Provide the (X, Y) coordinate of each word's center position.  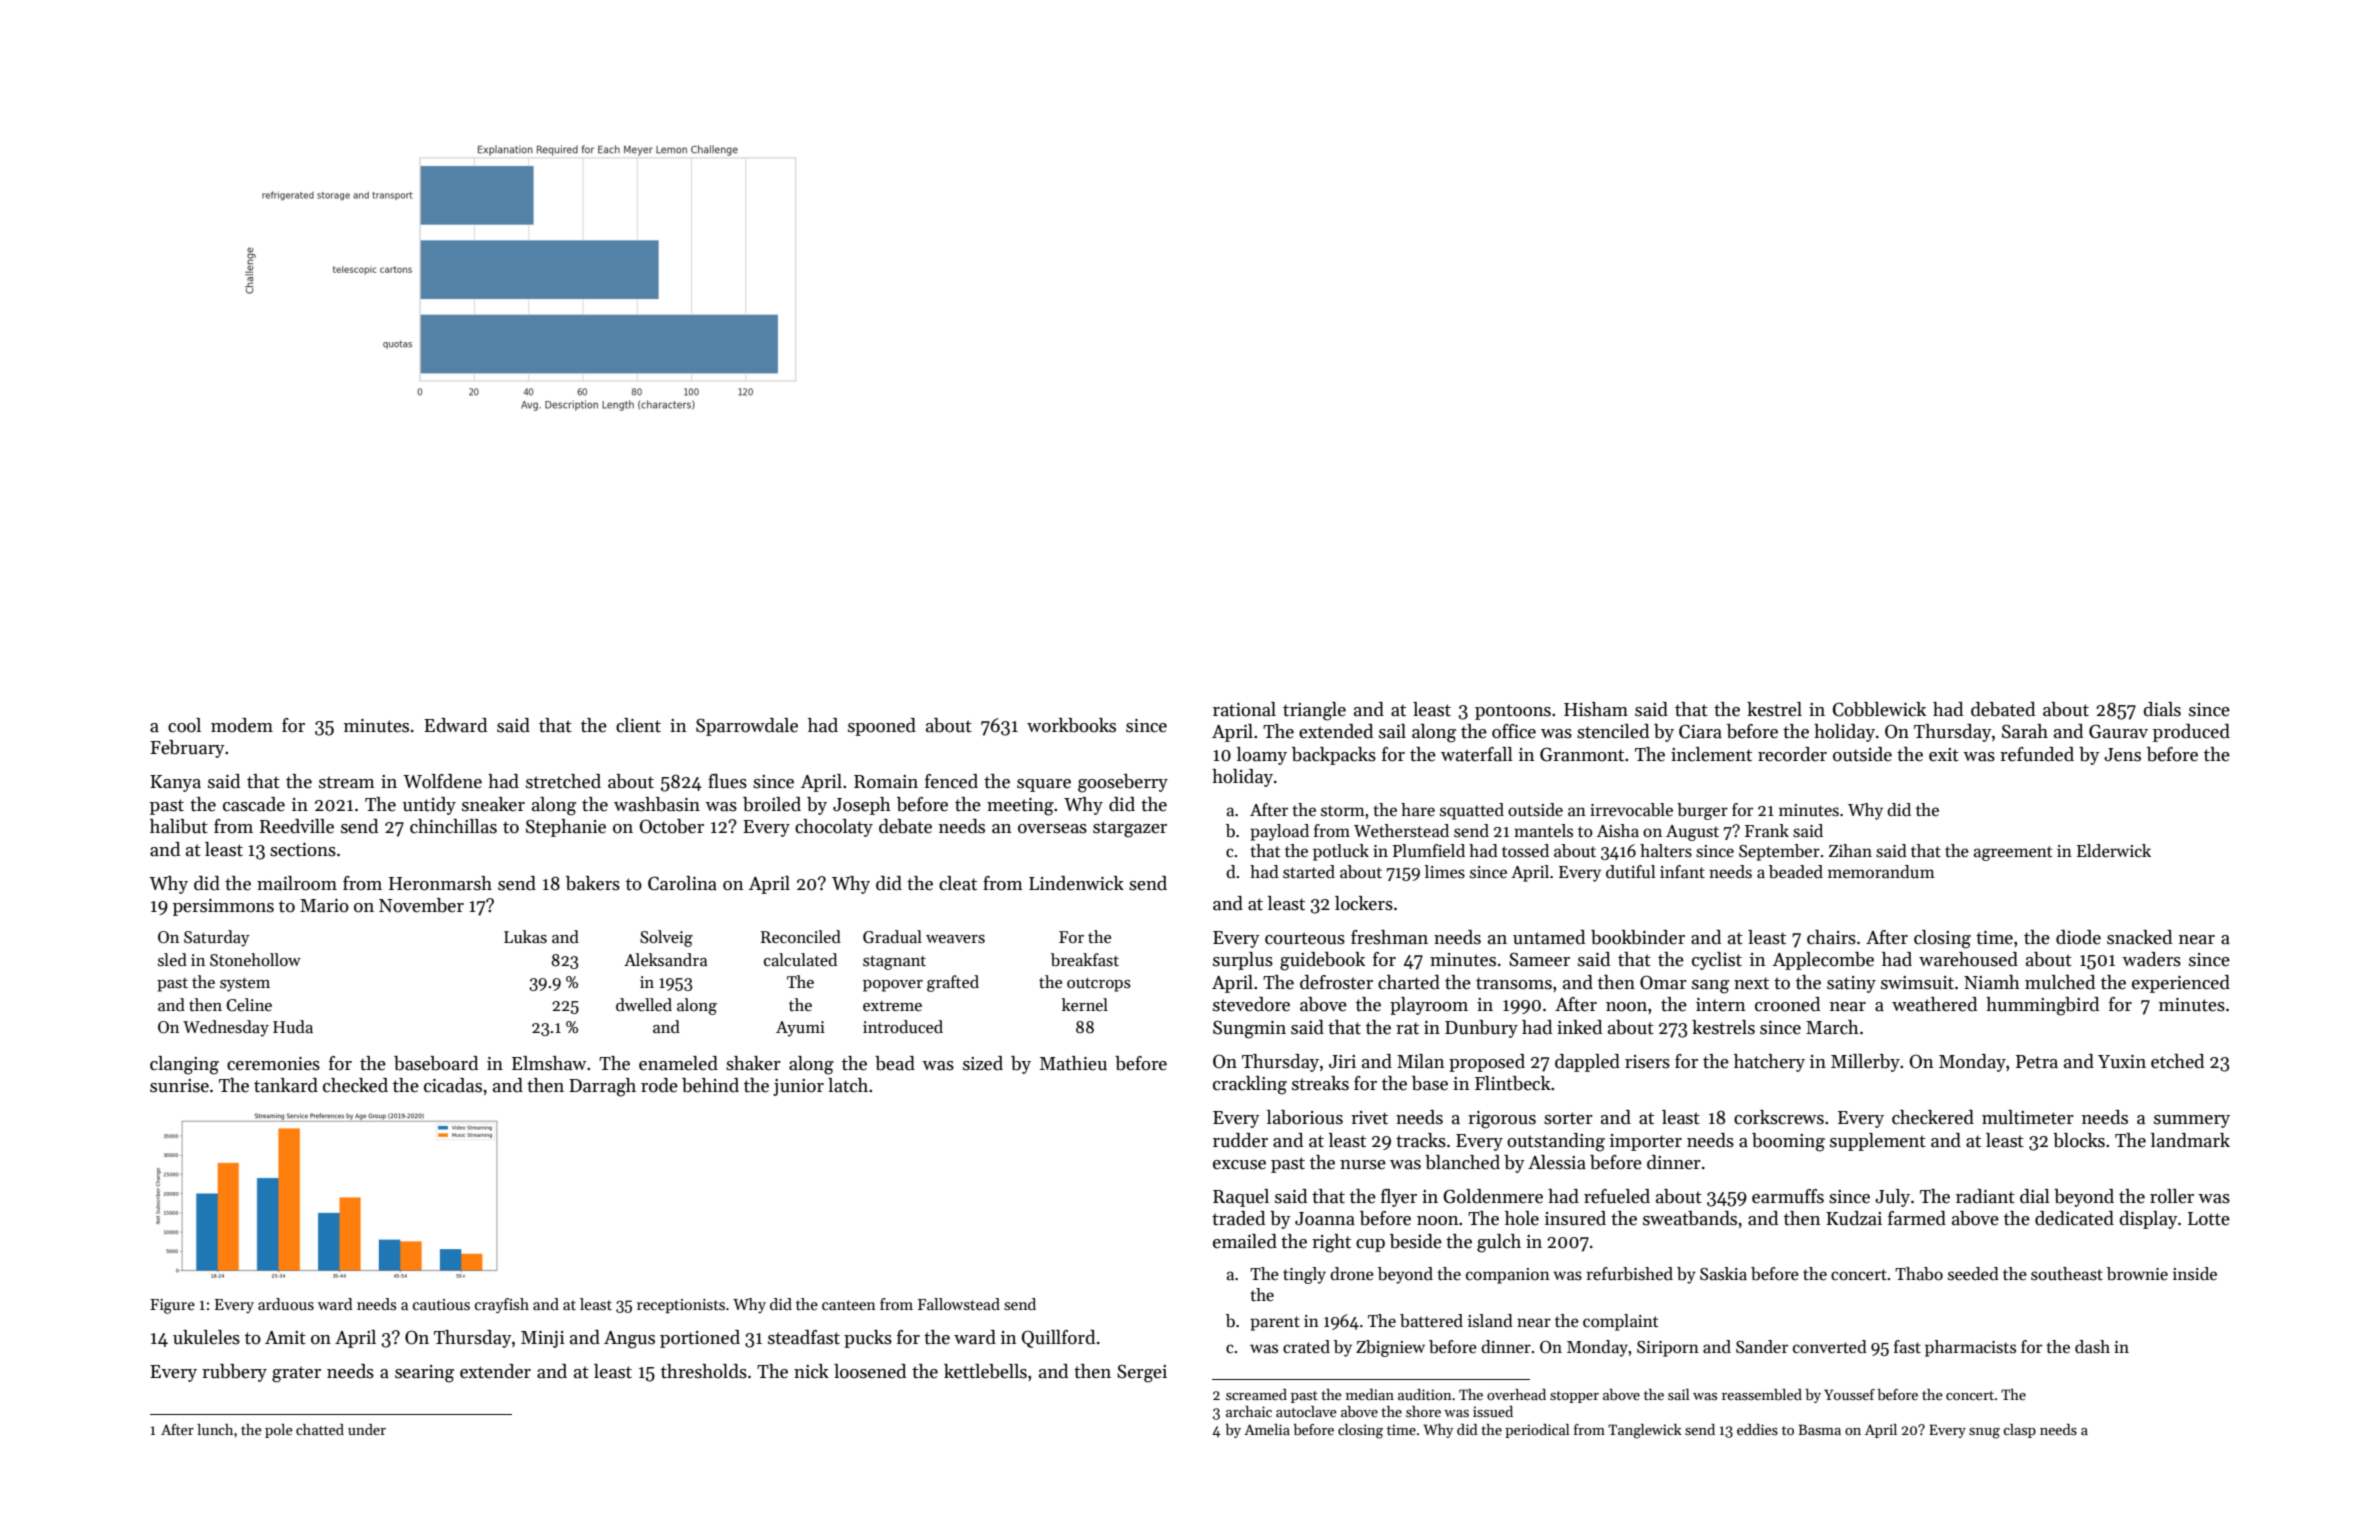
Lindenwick (1076, 883)
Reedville (297, 826)
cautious (441, 1304)
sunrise (179, 1086)
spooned (882, 727)
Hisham (1596, 709)
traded (1238, 1218)
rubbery (234, 1373)
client (638, 725)
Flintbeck (1513, 1083)
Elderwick (2114, 851)
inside (2195, 1274)
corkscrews (1779, 1117)
